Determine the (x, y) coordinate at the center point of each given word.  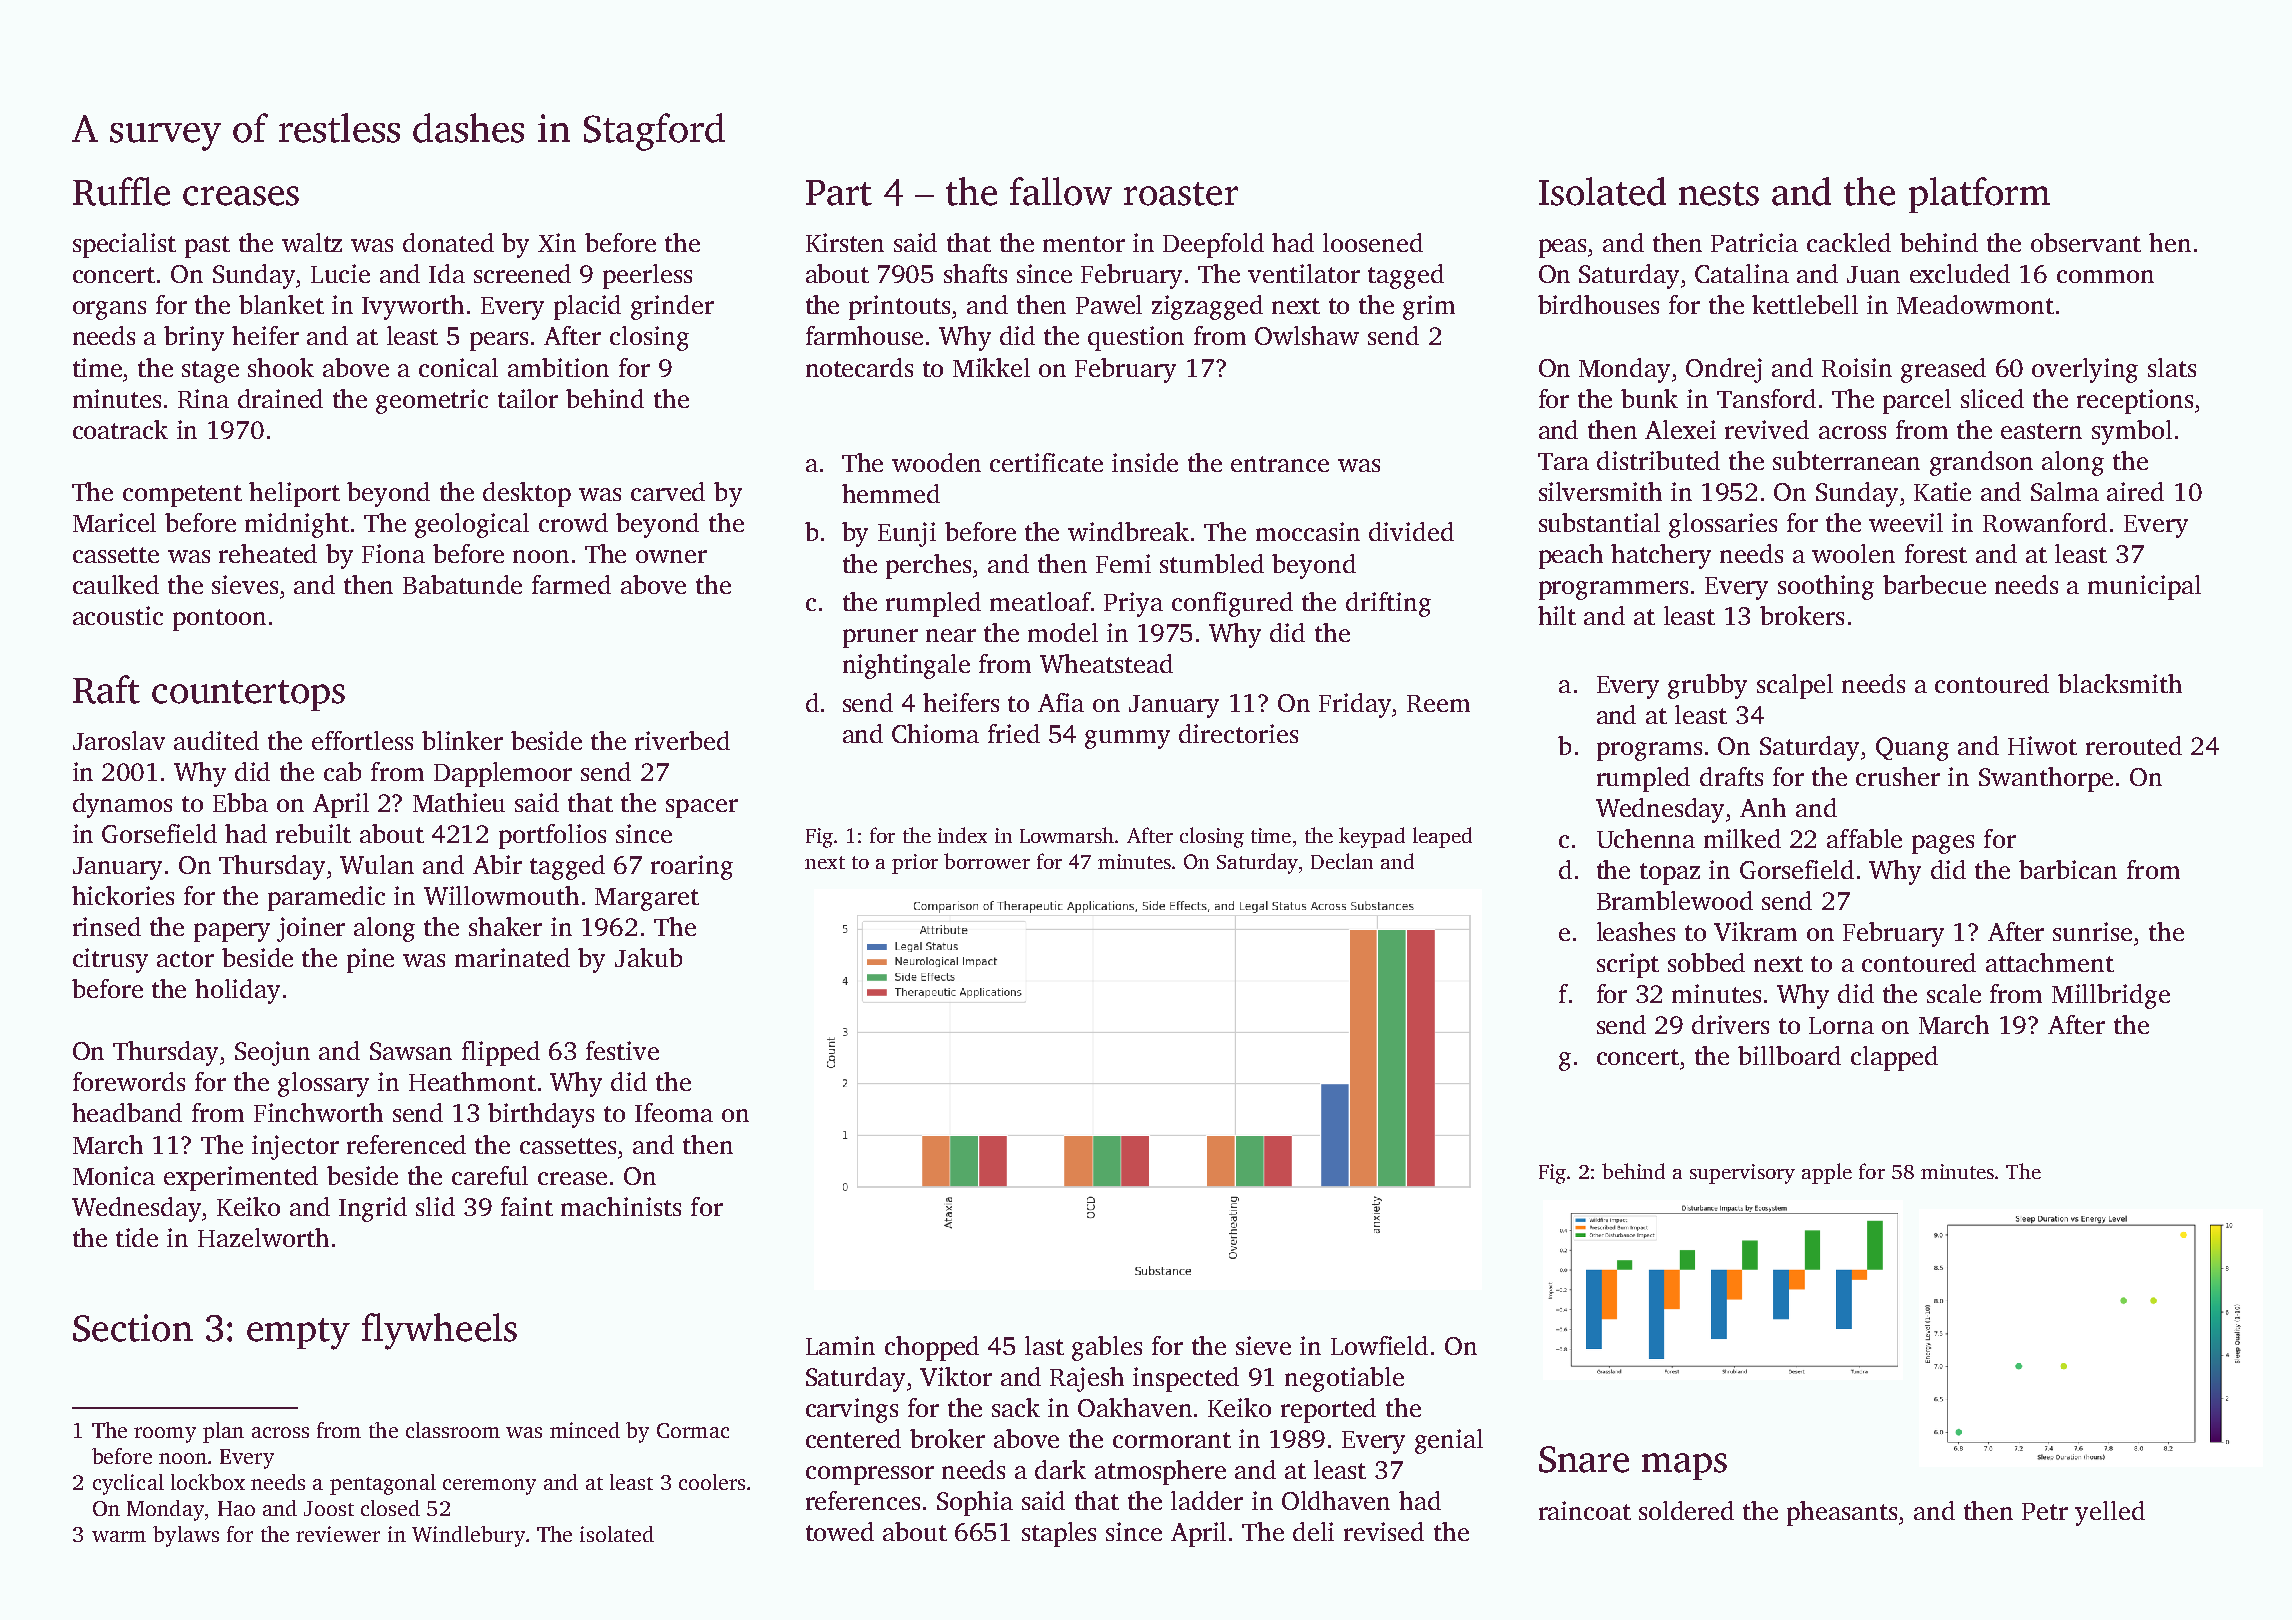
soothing (1826, 587)
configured (1232, 604)
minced (585, 1430)
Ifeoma (674, 1112)
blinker (462, 740)
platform (1979, 195)
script (1628, 965)
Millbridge (2111, 996)
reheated (268, 553)
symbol (2132, 432)
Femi (1123, 563)
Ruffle (121, 191)
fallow (1061, 191)
